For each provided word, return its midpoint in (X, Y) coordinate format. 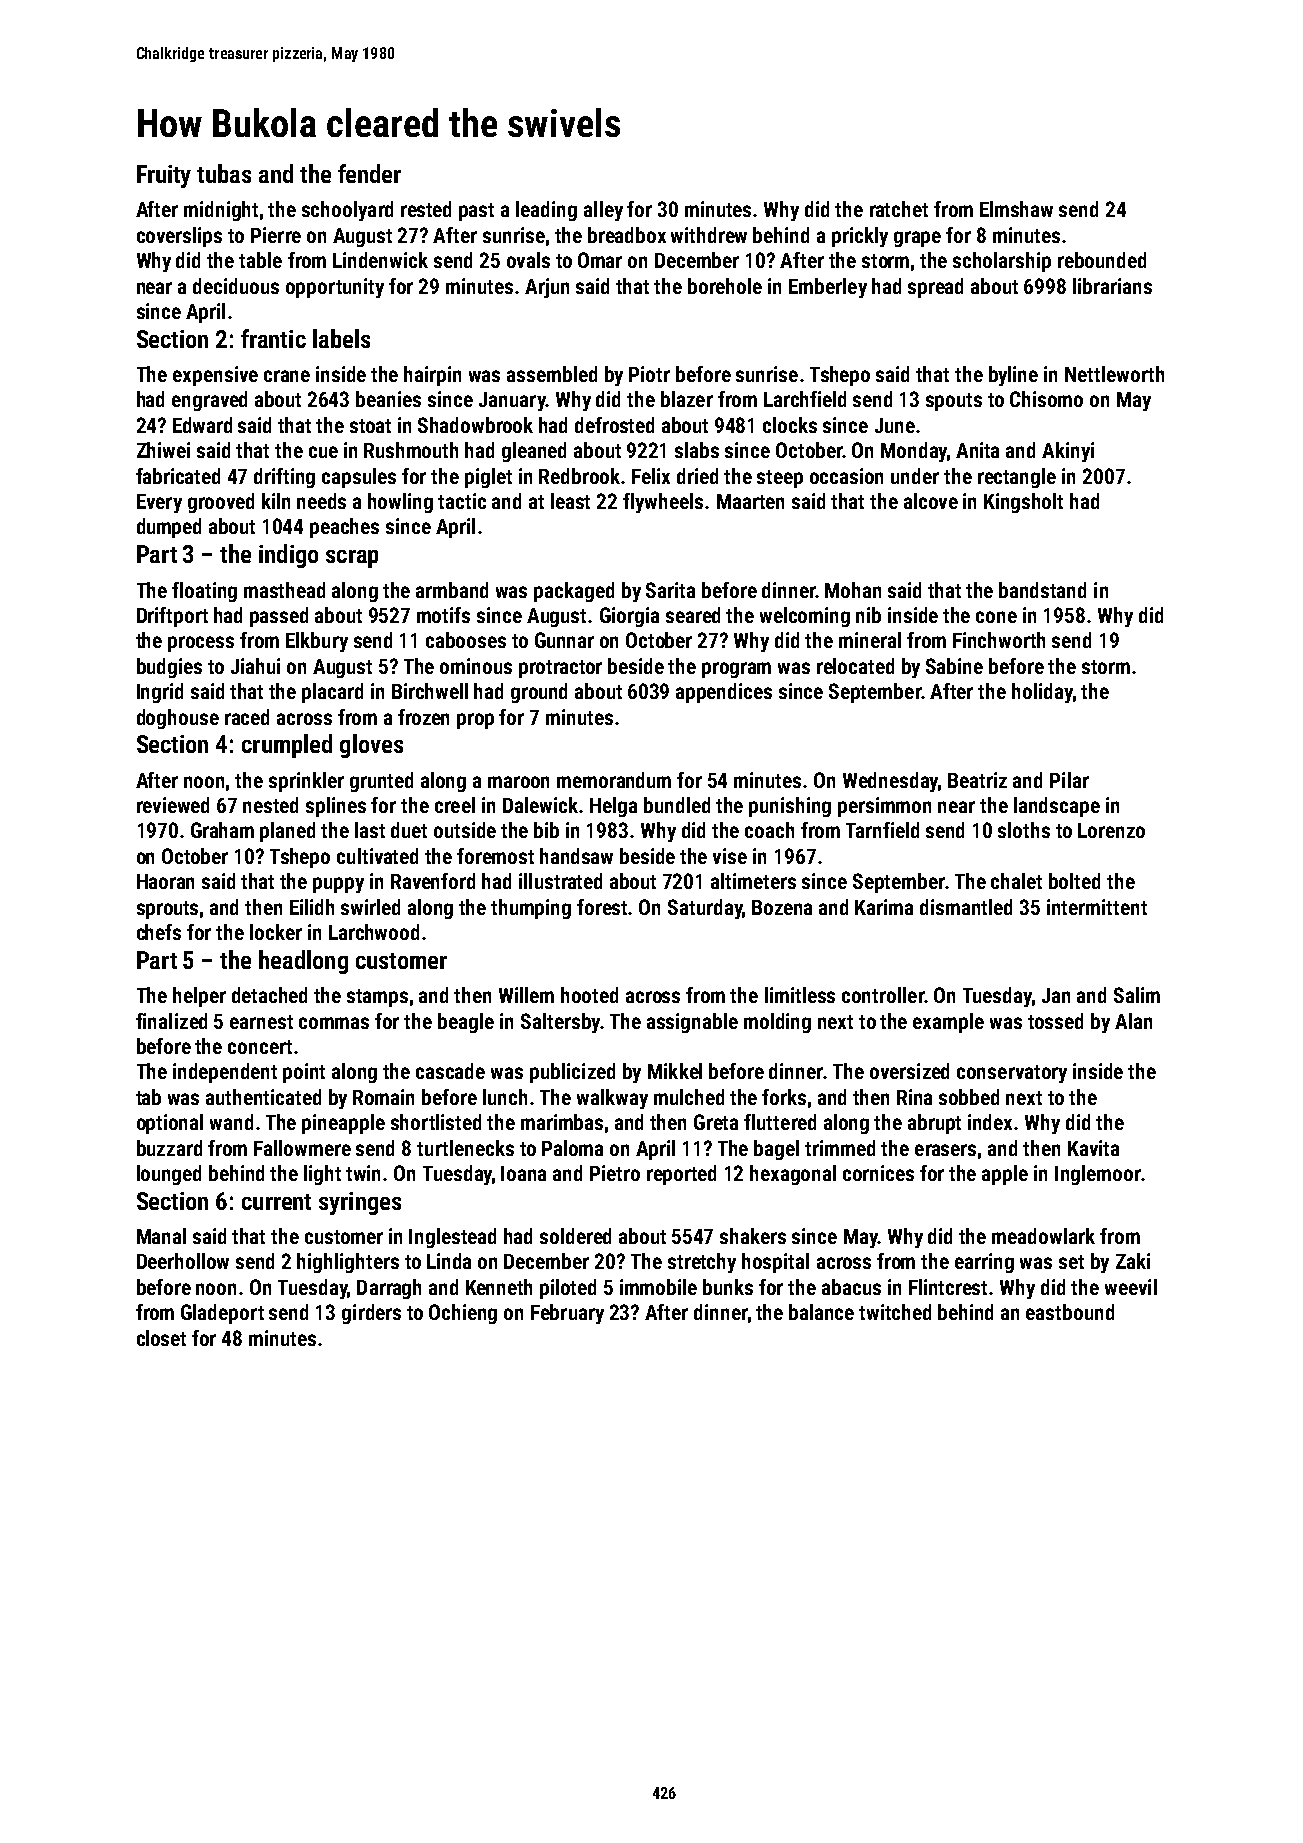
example (948, 1023)
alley (603, 211)
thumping (531, 909)
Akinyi (1068, 452)
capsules (359, 478)
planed (287, 832)
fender (369, 173)
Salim (1137, 995)
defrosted (614, 425)
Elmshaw (1016, 209)
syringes (360, 1203)
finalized (171, 1021)
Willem (526, 995)
